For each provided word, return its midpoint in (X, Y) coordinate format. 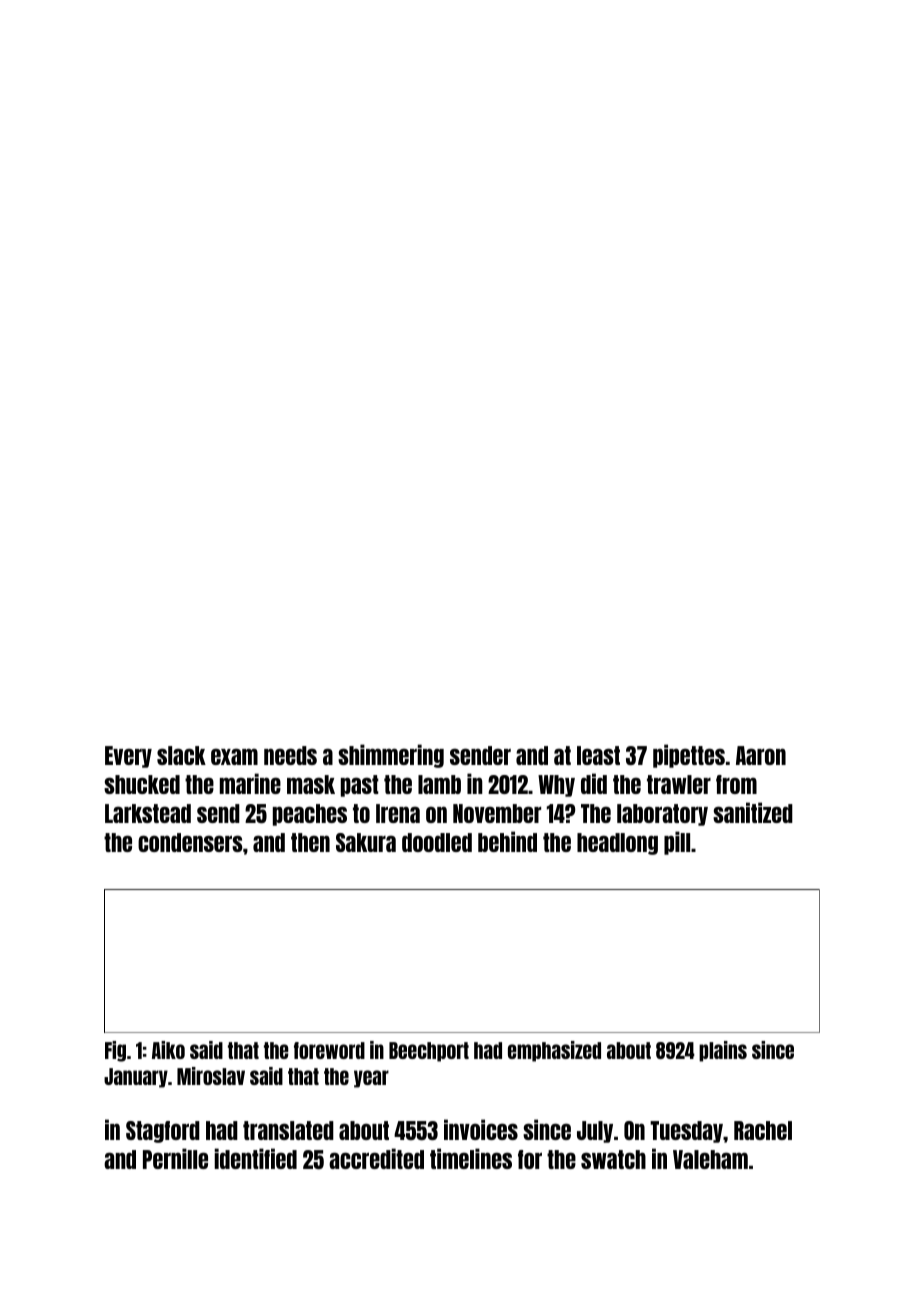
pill (677, 843)
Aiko (168, 1050)
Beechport (429, 1052)
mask (311, 784)
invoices (481, 1129)
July (595, 1132)
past (360, 786)
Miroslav (211, 1076)
